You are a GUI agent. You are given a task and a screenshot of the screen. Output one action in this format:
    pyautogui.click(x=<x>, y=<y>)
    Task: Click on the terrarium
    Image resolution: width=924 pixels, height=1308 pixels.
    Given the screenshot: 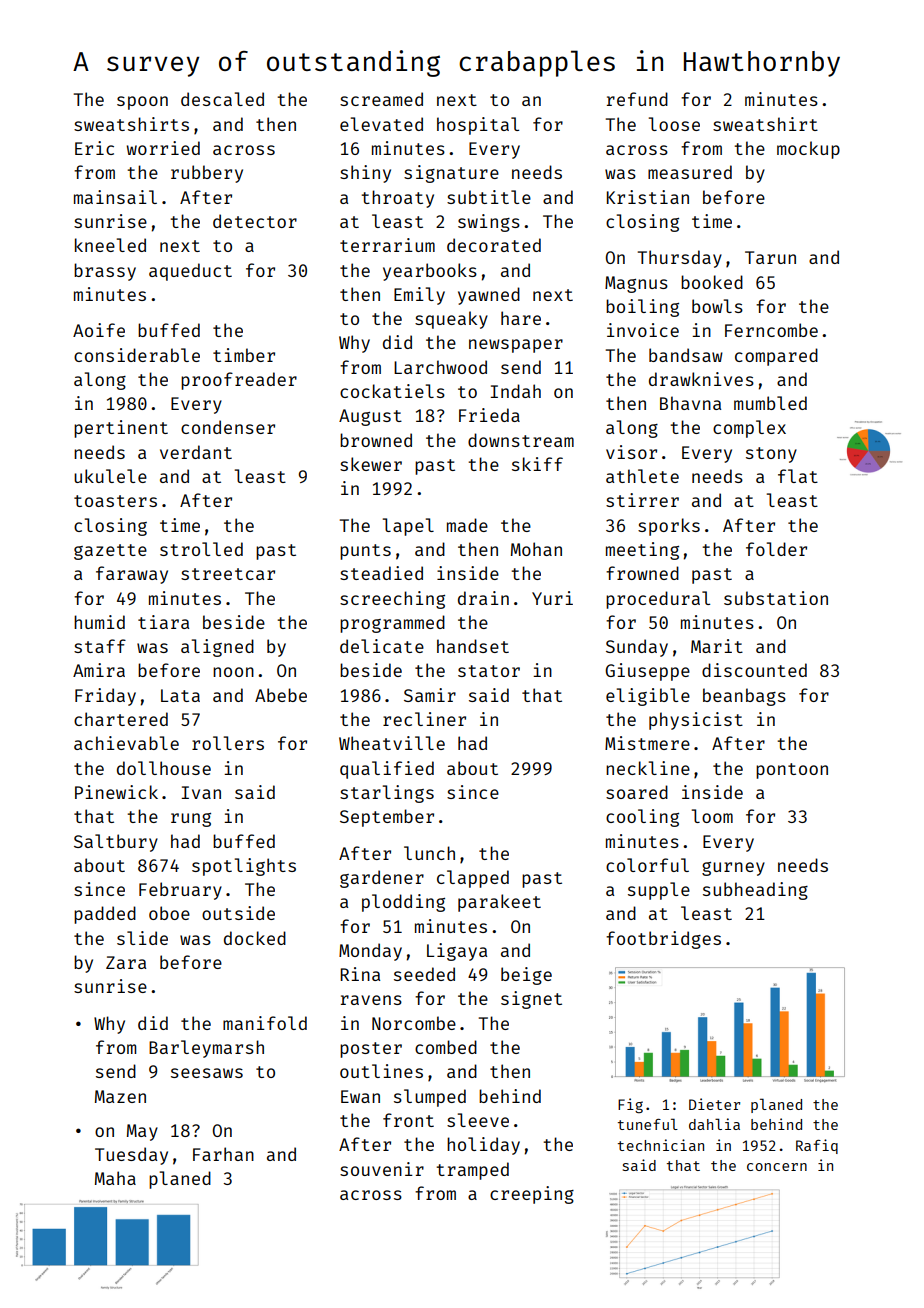 What is the action you would take?
    pyautogui.click(x=387, y=245)
